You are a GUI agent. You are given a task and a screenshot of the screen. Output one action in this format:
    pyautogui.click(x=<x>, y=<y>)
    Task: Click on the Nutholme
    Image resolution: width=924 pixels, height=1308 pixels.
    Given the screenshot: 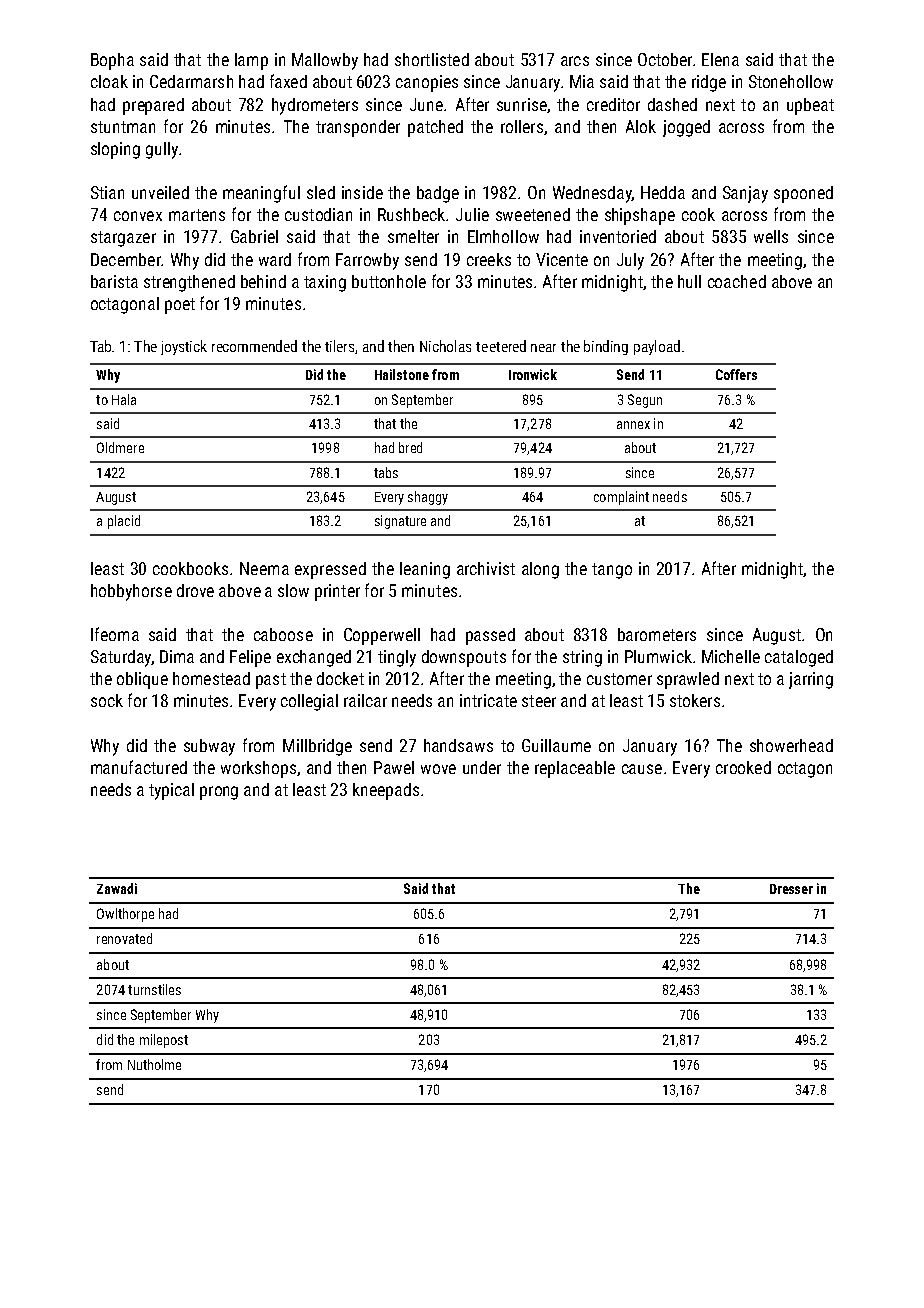 What is the action you would take?
    pyautogui.click(x=154, y=1064)
